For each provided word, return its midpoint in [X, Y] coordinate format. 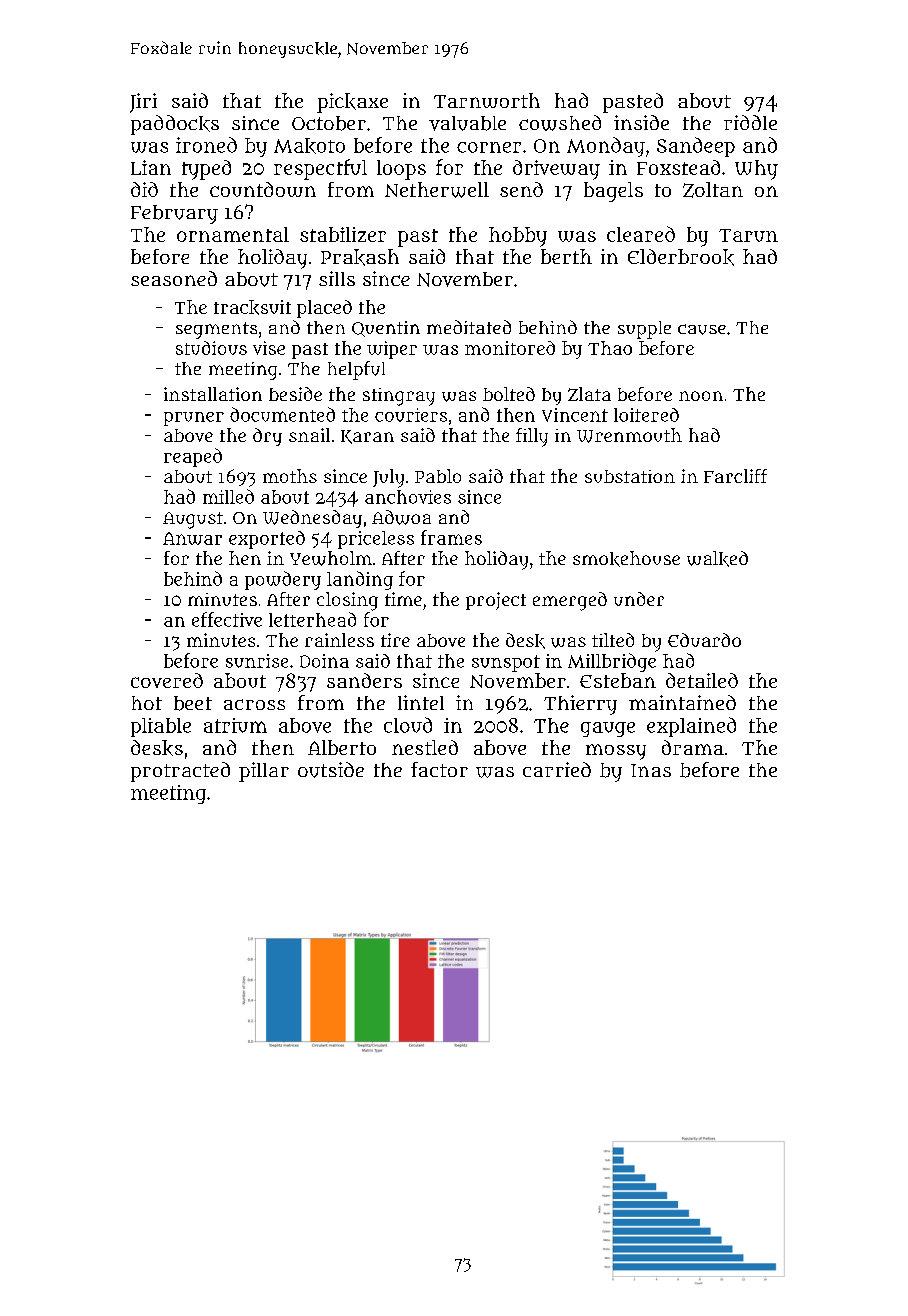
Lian [151, 167]
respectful [320, 169]
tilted [613, 640]
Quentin [386, 329]
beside [295, 394]
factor [439, 769]
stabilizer [343, 234]
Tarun [748, 235]
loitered [646, 415]
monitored [510, 348]
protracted [180, 772]
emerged [570, 601]
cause [702, 329]
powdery [283, 580]
